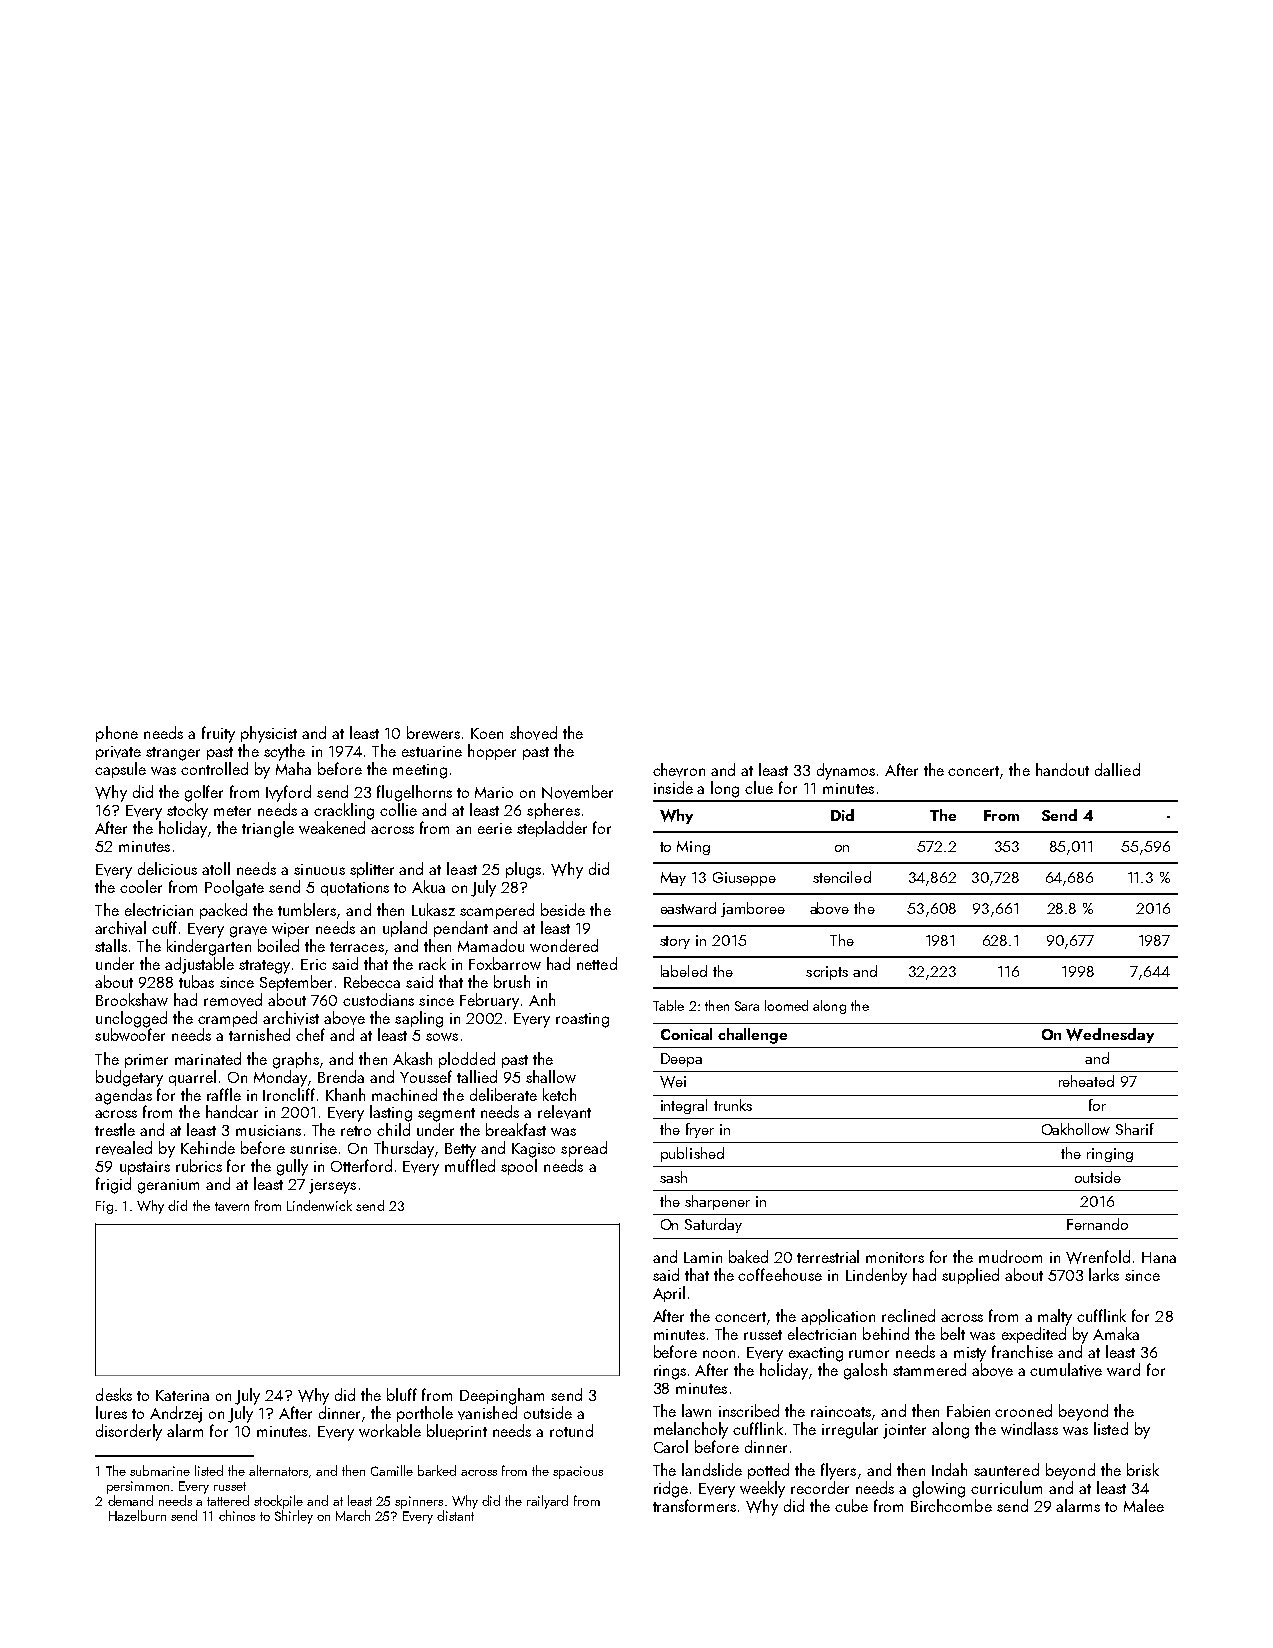 The width and height of the screenshot is (1273, 1648). I want to click on cube, so click(851, 1505).
